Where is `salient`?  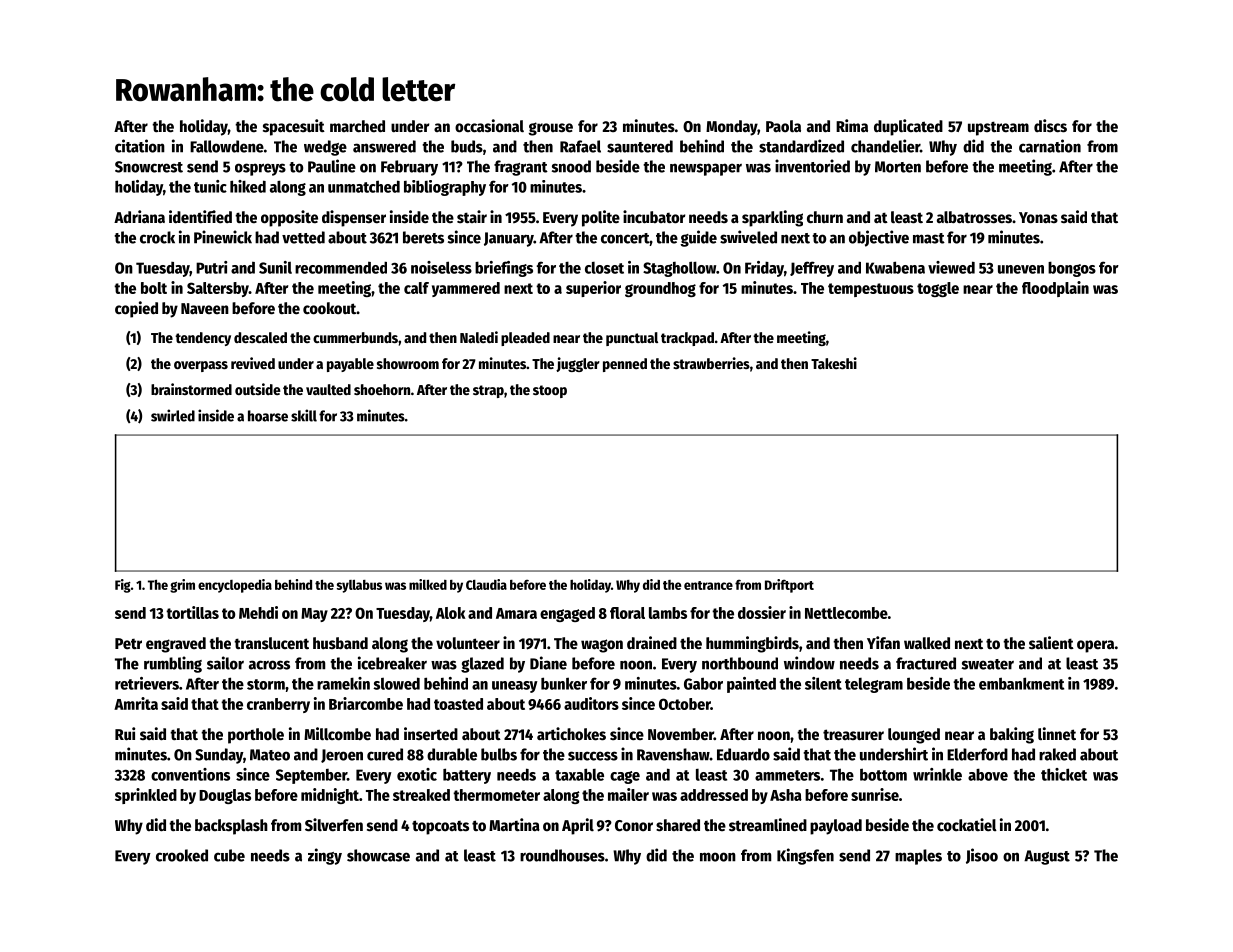
salient is located at coordinates (1051, 643).
